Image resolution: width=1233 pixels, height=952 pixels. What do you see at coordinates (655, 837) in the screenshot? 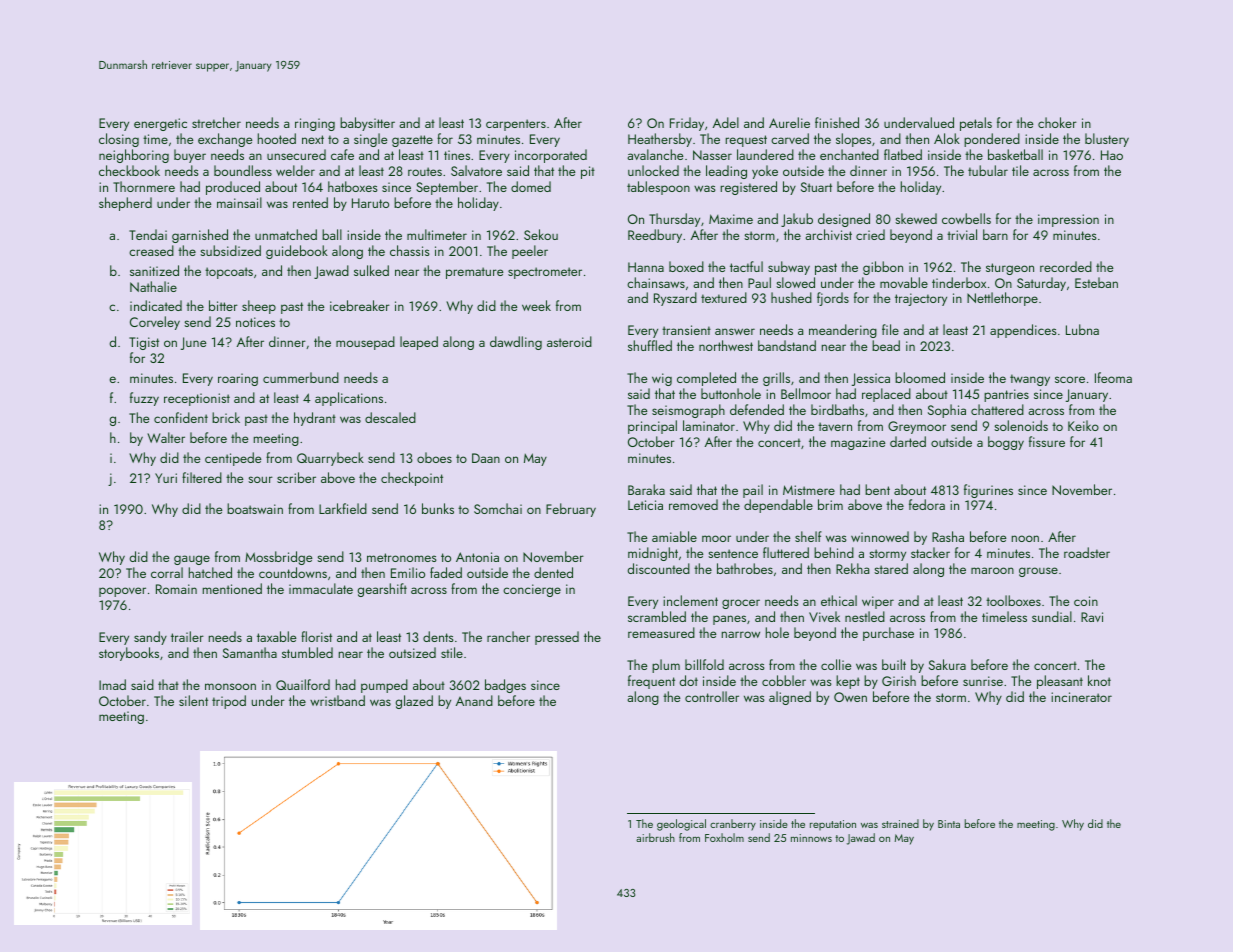
I see `airbrush` at bounding box center [655, 837].
